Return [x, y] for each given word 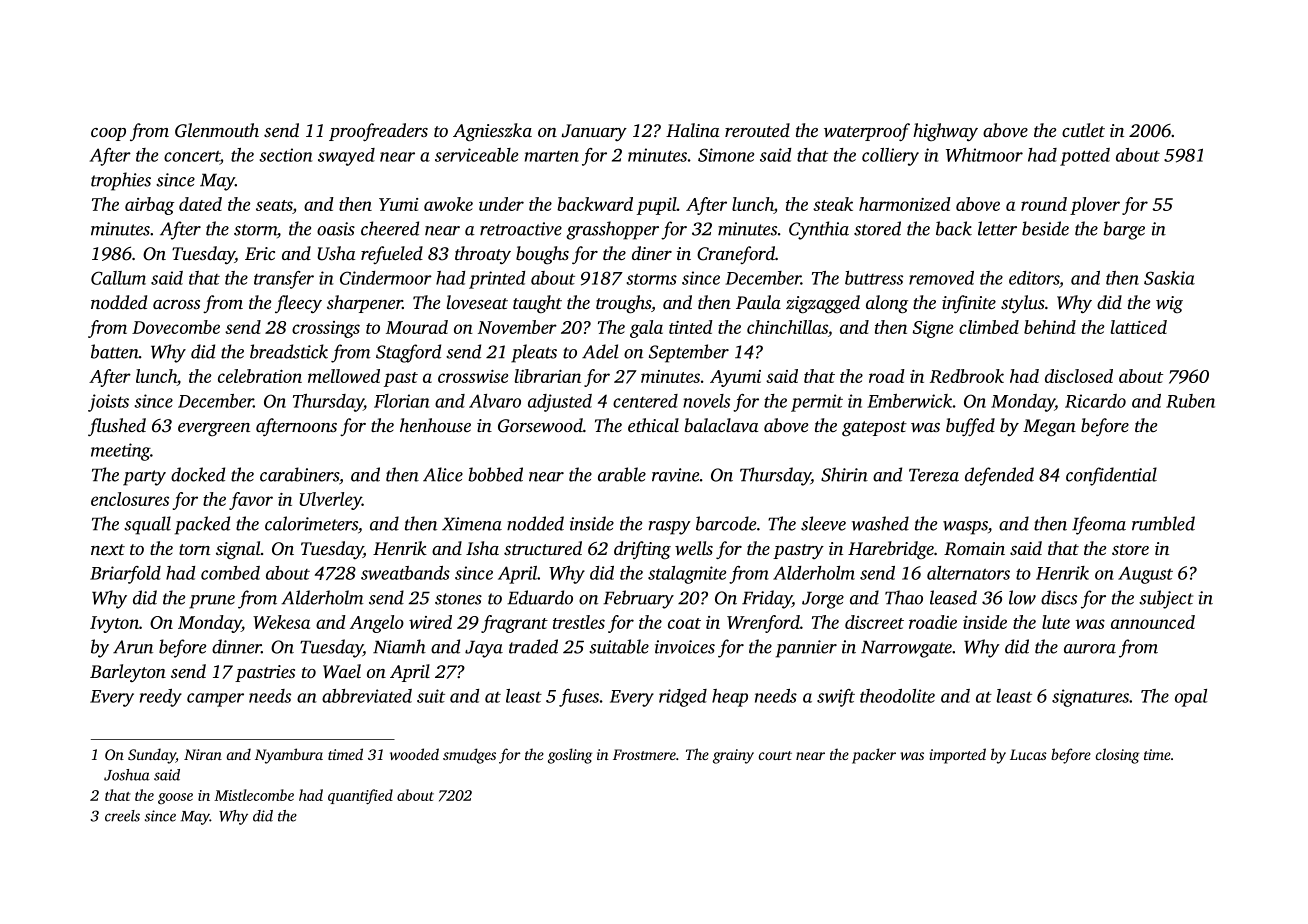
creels [122, 816]
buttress [874, 278]
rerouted [757, 130]
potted [1085, 157]
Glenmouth [217, 130]
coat [684, 623]
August [1145, 575]
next [108, 549]
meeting [120, 452]
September [689, 353]
